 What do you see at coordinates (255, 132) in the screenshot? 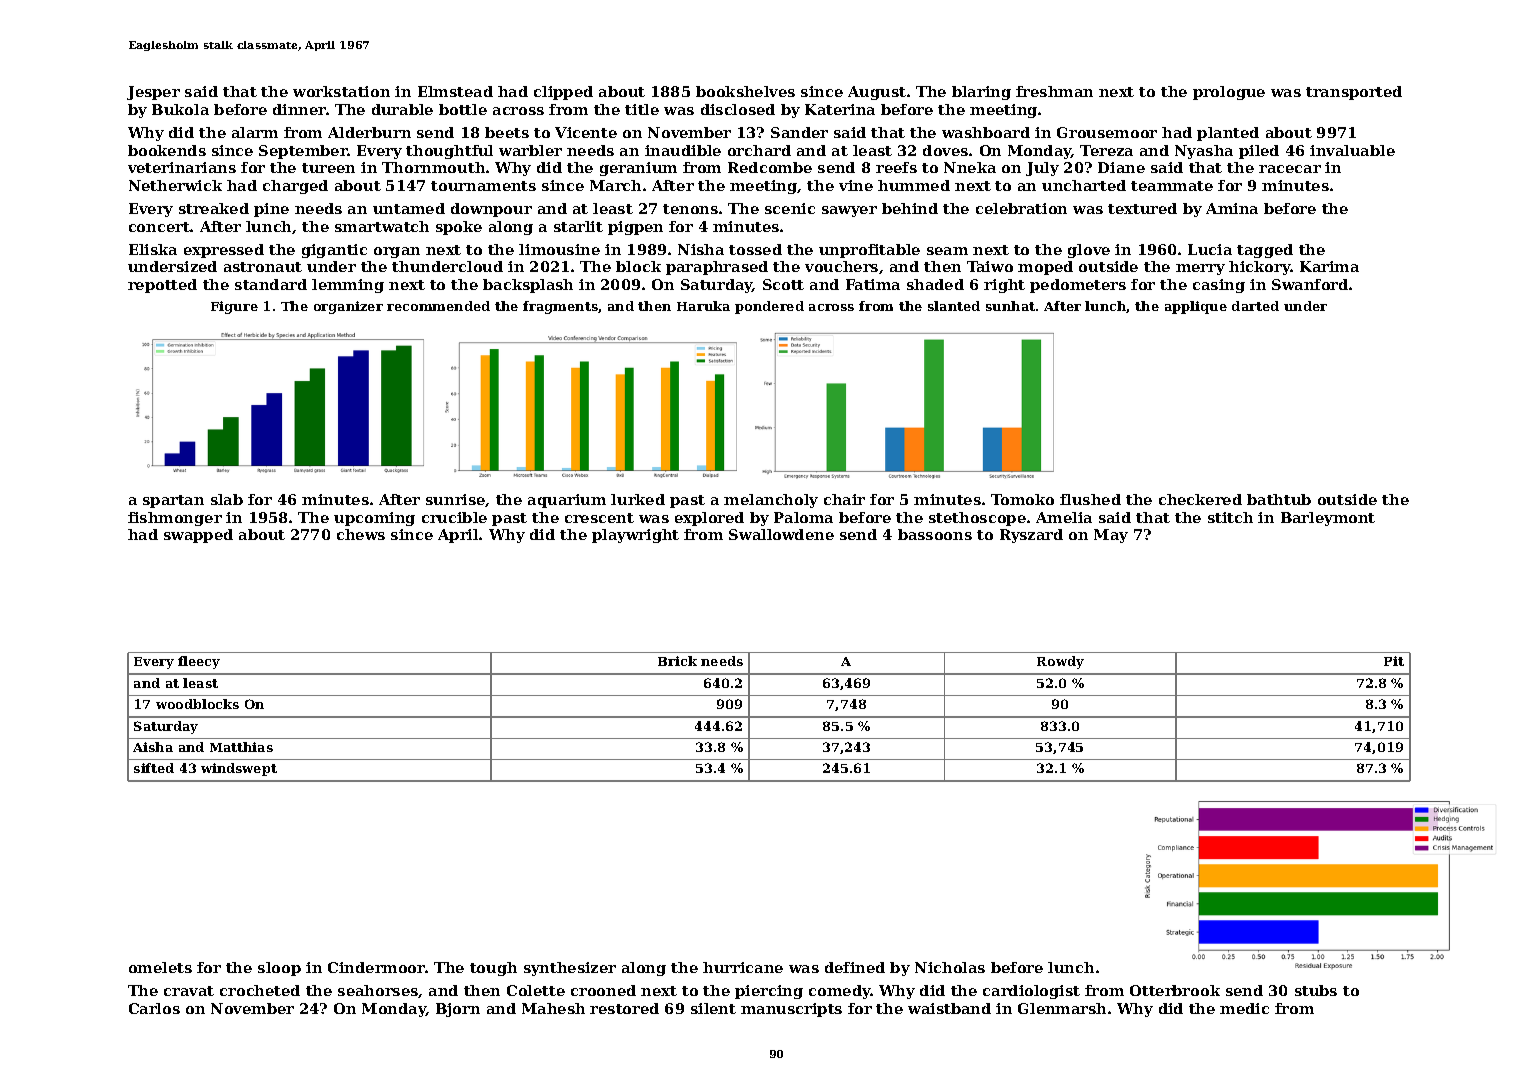
I see `alarm` at bounding box center [255, 132].
